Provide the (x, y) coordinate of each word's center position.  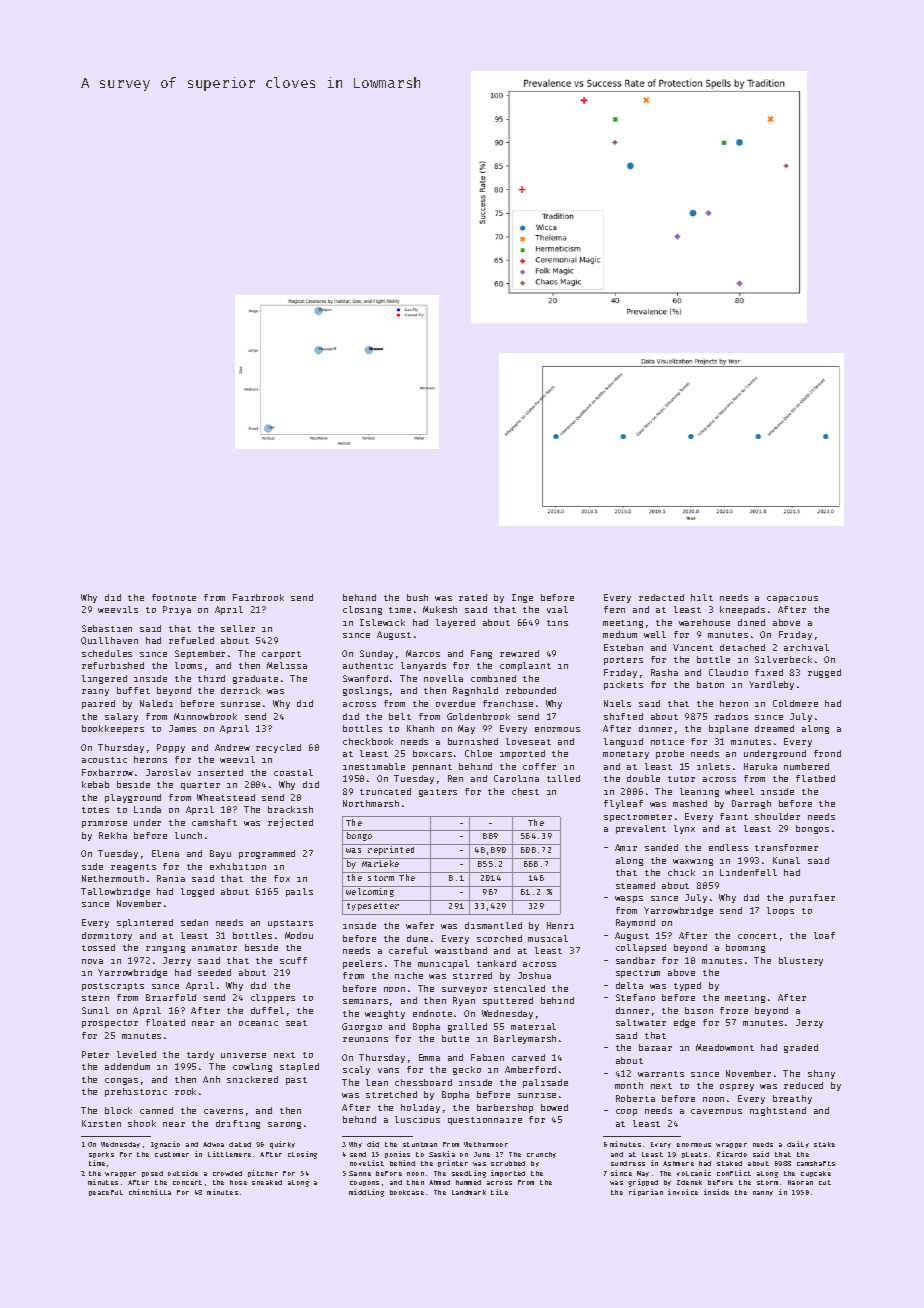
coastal (293, 772)
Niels (617, 703)
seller (238, 628)
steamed (635, 885)
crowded (227, 1173)
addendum (127, 1066)
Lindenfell (748, 872)
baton (710, 684)
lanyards (423, 666)
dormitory (107, 936)
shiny (821, 1074)
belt (400, 716)
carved (528, 1057)
